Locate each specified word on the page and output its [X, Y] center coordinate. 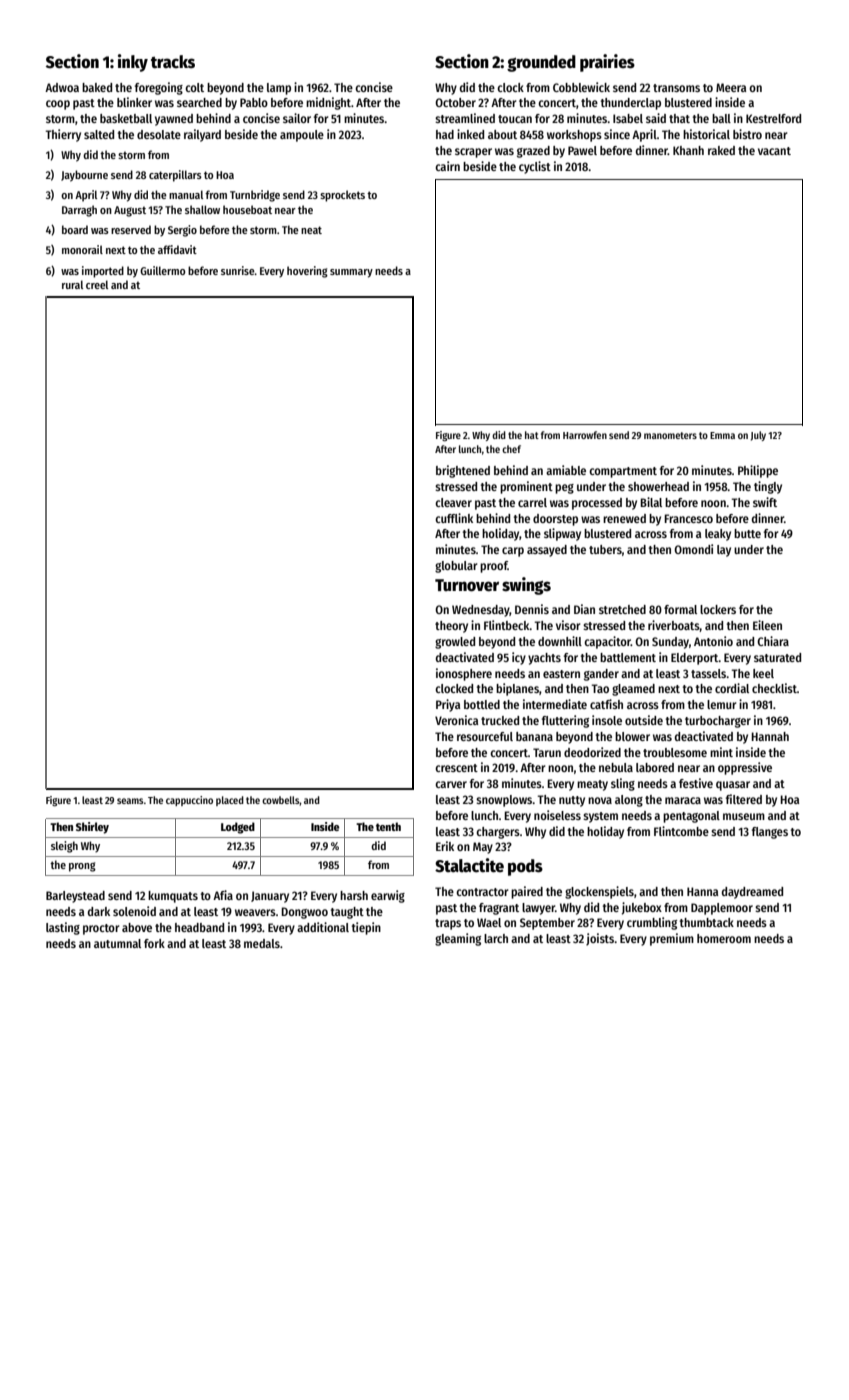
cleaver [453, 502]
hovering [307, 272]
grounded [541, 63]
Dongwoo [304, 913]
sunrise [238, 270]
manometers [670, 435]
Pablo [254, 102]
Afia [223, 895]
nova [600, 800]
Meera [731, 87]
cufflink [454, 518]
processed [597, 504]
